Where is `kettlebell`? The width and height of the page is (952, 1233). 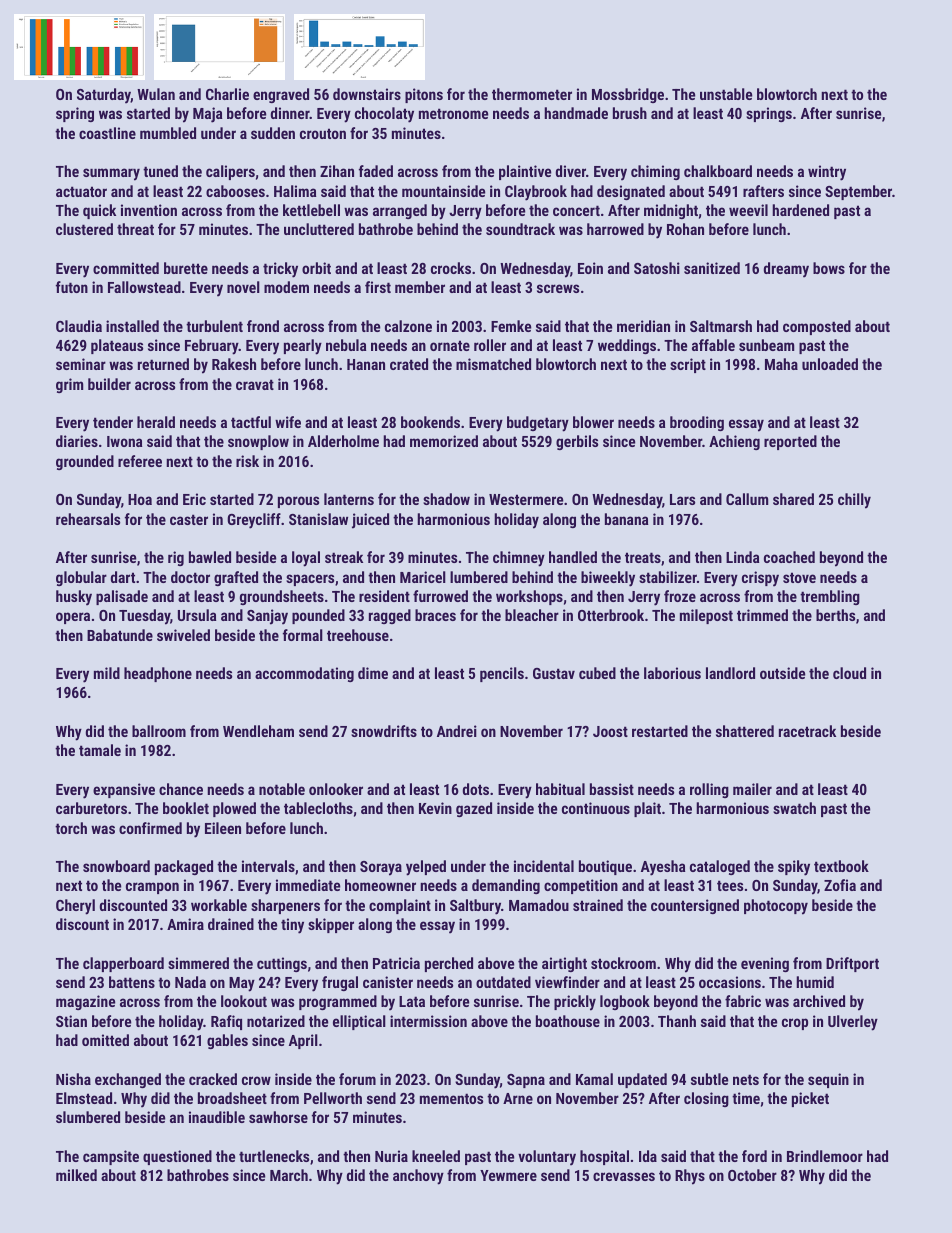
kettlebell is located at coordinates (311, 210).
